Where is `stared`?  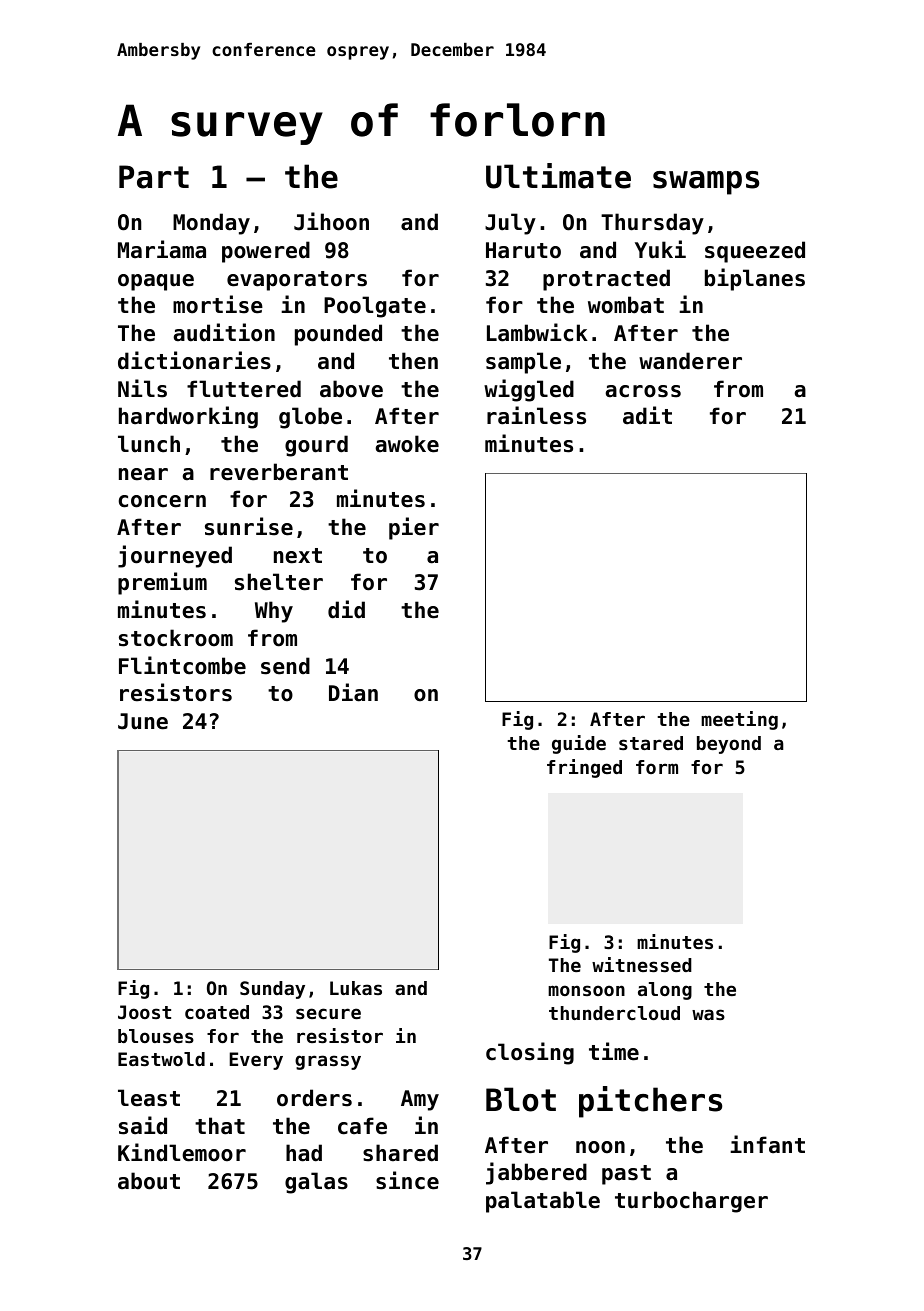 stared is located at coordinates (651, 743).
